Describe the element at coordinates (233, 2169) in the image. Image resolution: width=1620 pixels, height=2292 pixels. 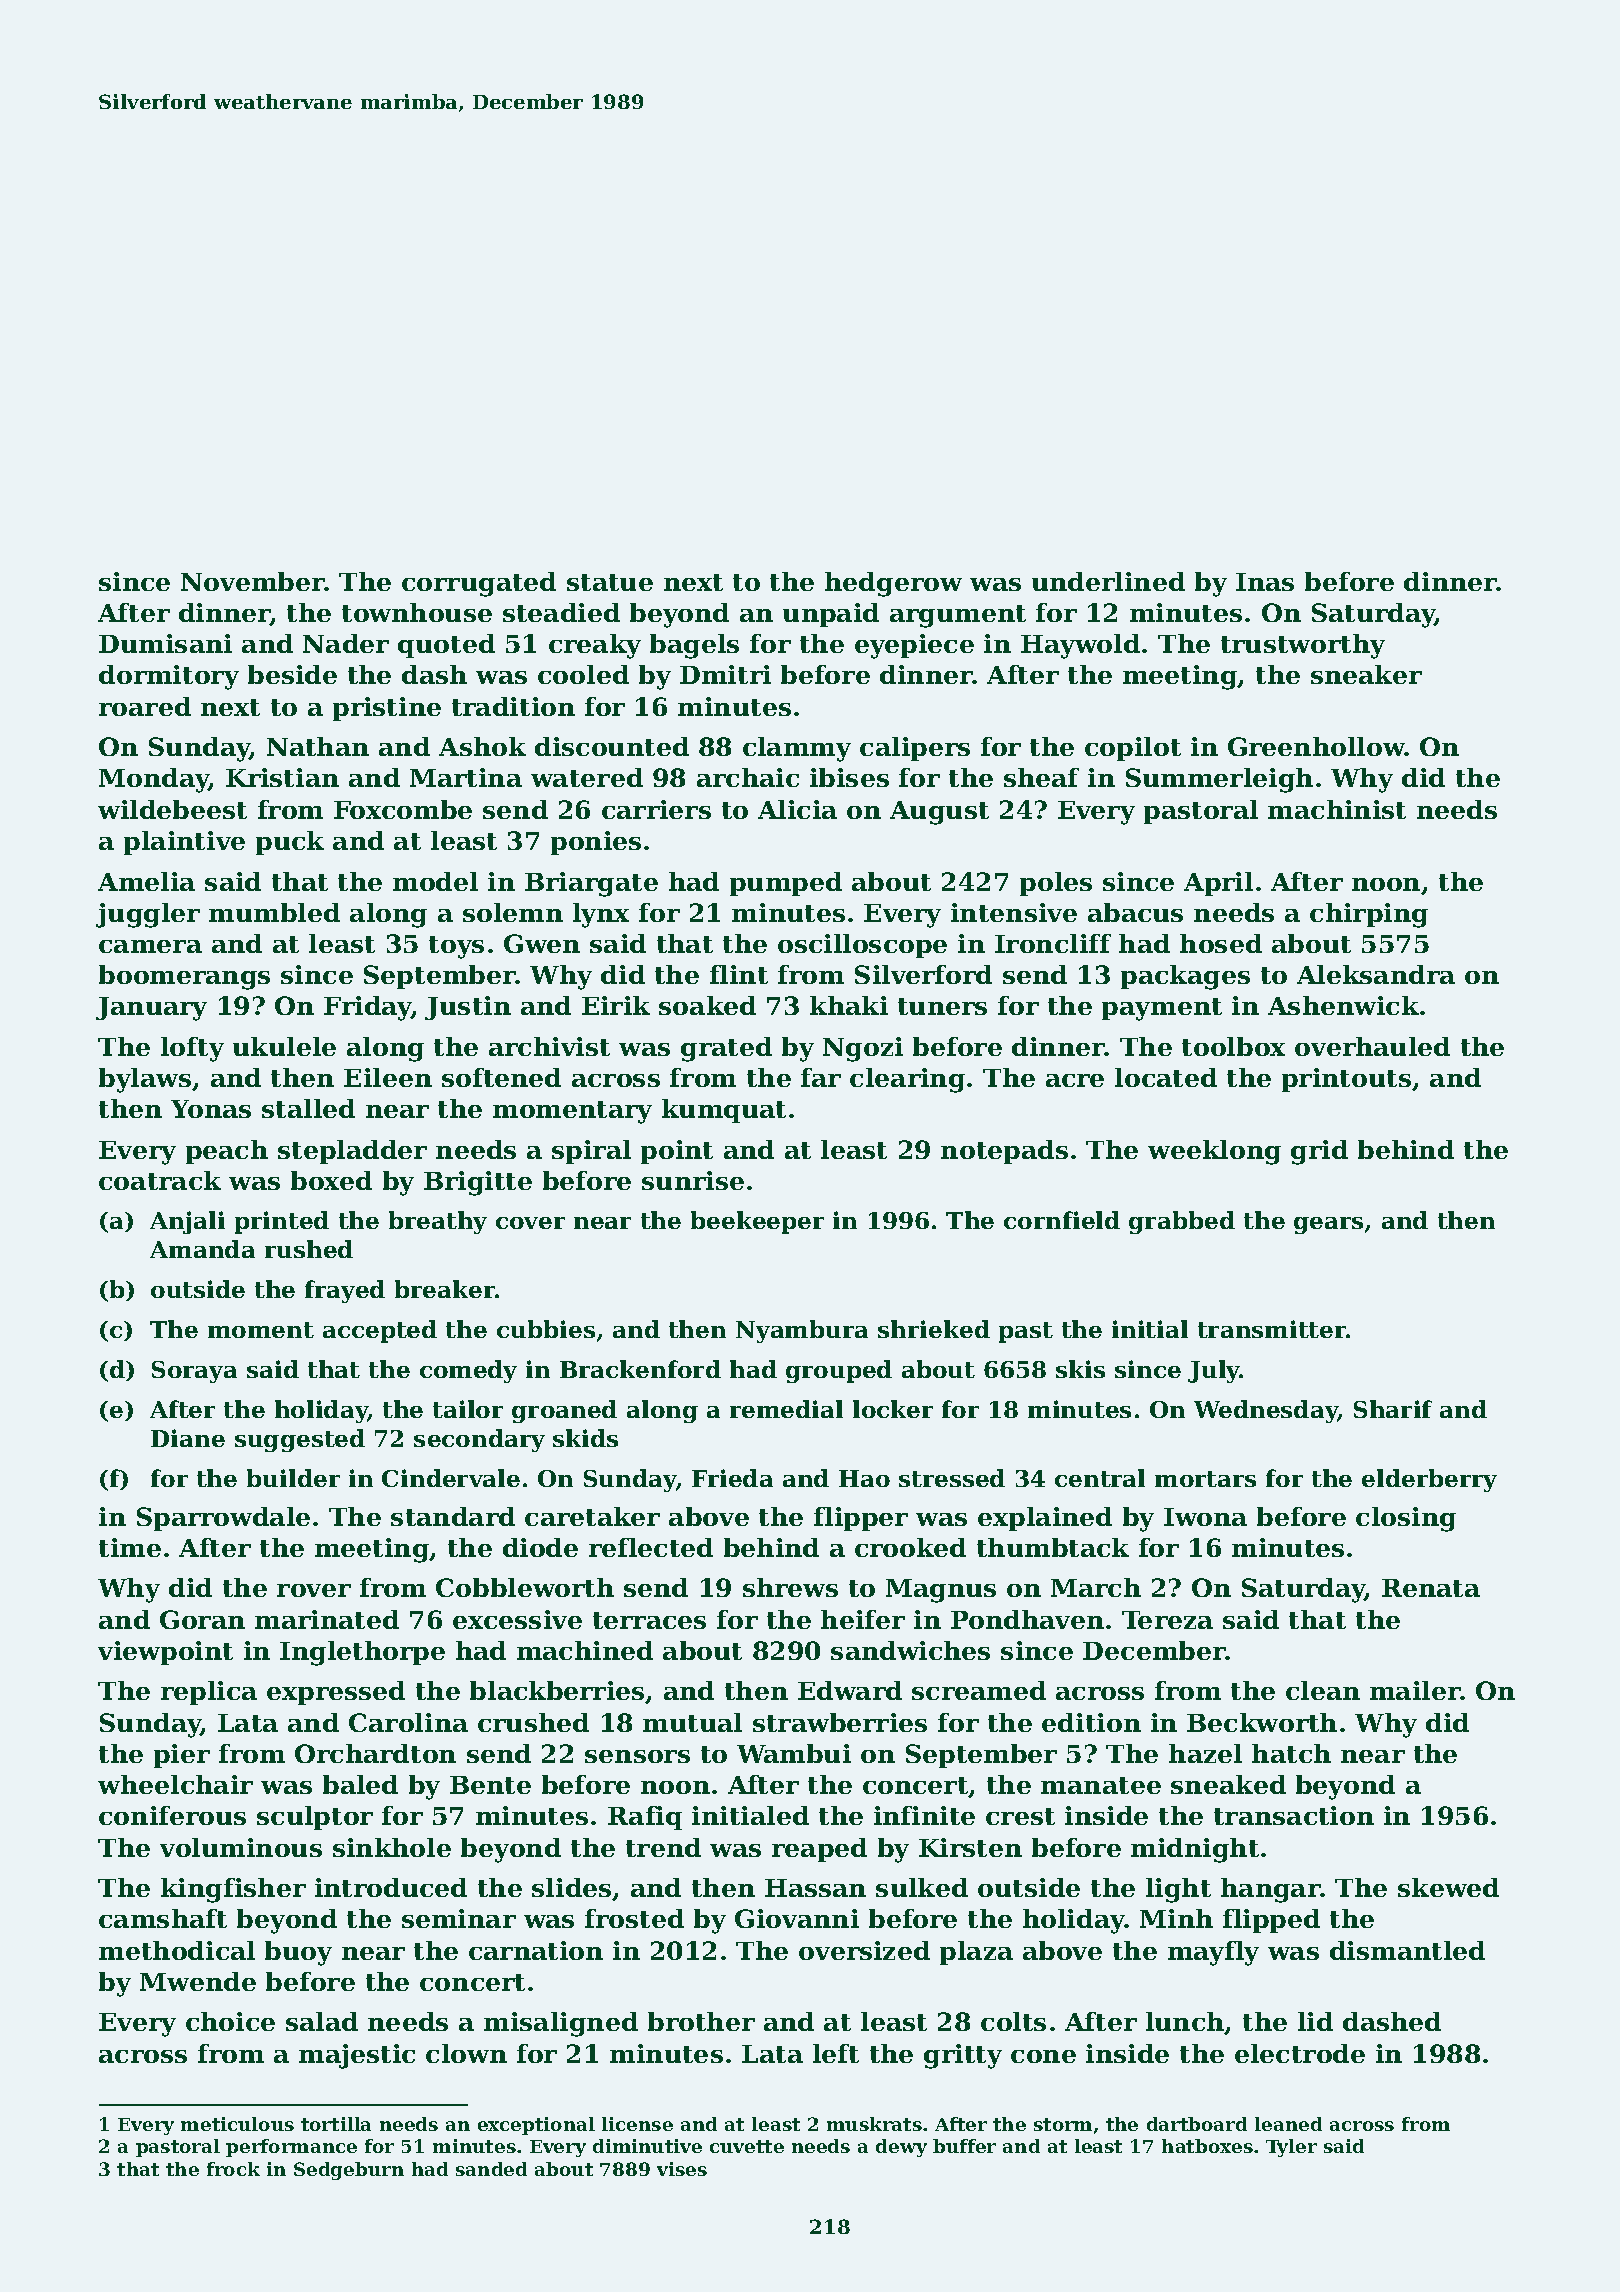
I see `frock` at that location.
